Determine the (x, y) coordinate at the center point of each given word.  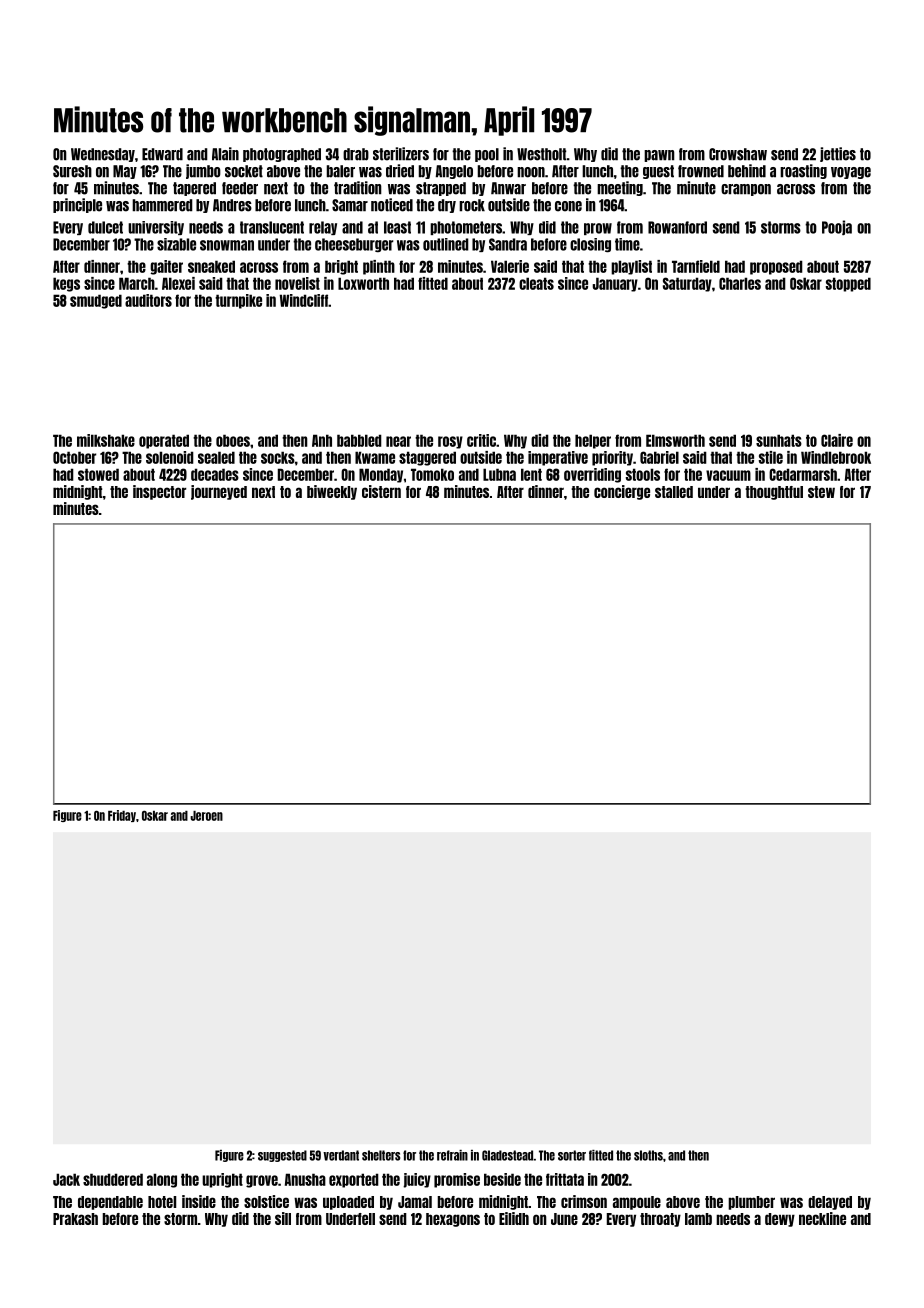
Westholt (542, 154)
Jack (66, 1179)
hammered (162, 205)
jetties (838, 154)
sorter (572, 1155)
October (74, 457)
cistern (381, 491)
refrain (452, 1155)
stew (821, 492)
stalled (674, 492)
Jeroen (206, 816)
